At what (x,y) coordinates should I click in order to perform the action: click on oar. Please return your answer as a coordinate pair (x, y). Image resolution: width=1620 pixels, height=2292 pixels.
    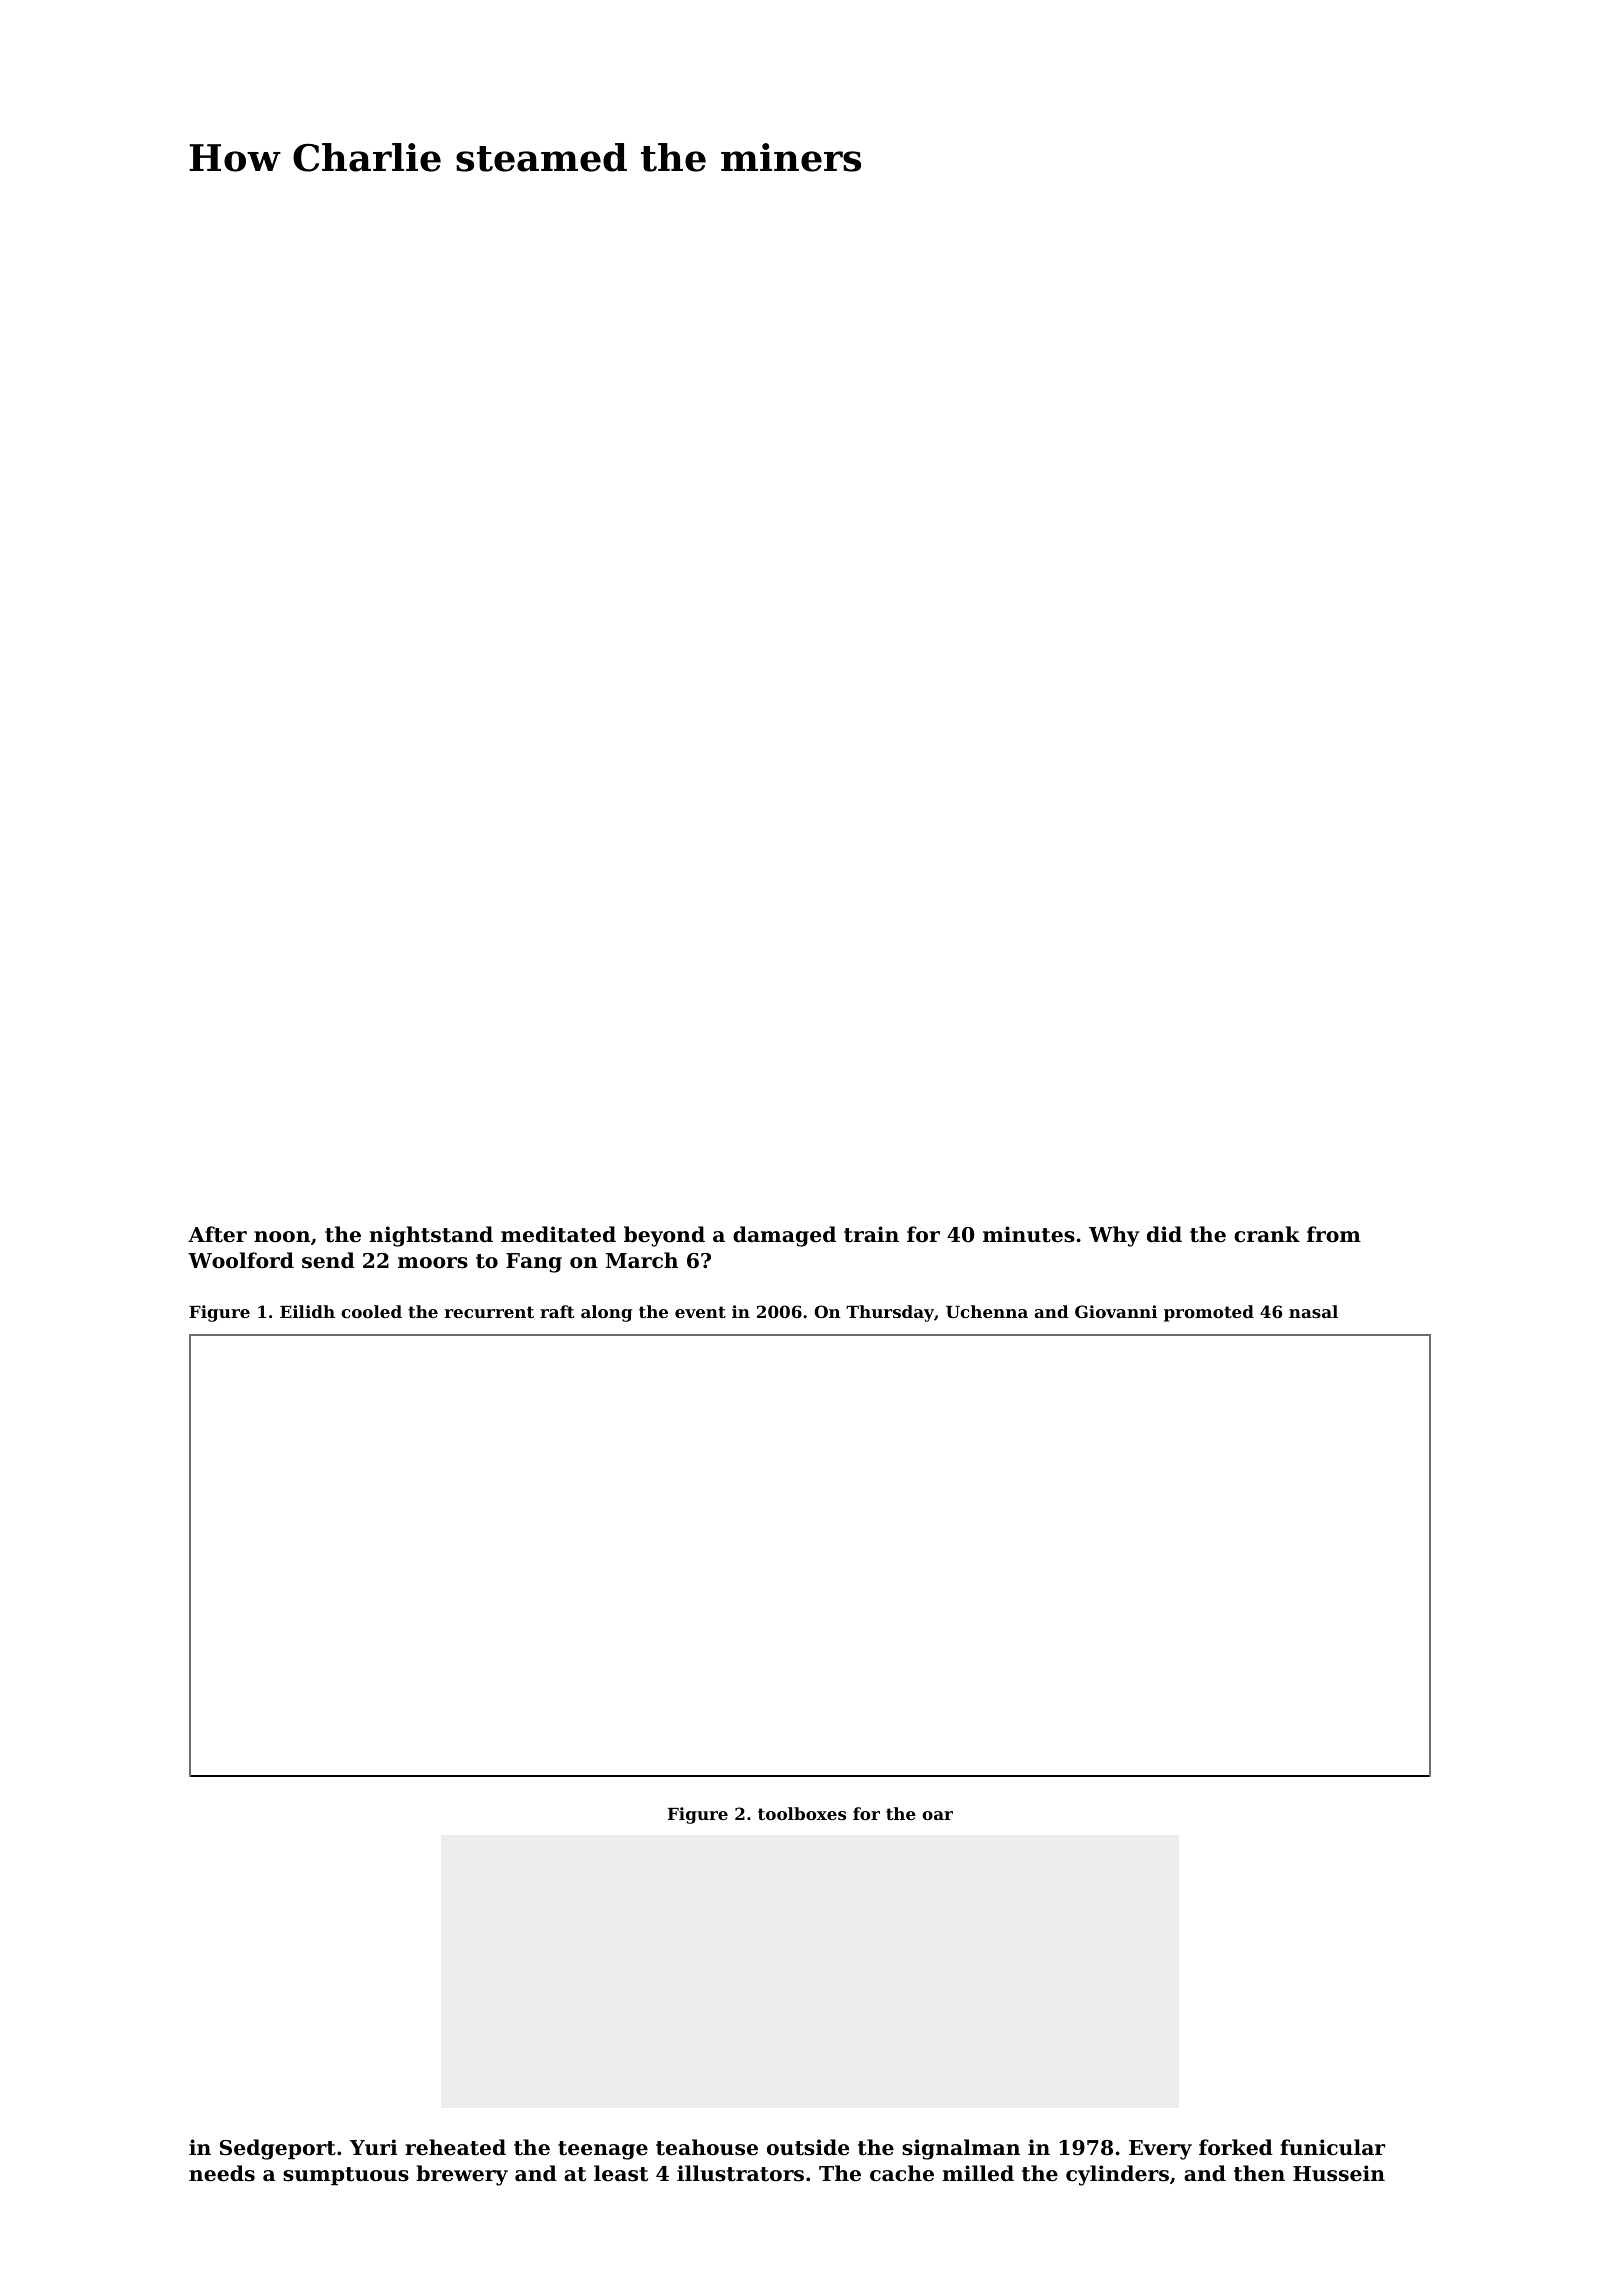
    Looking at the image, I should click on (937, 1815).
